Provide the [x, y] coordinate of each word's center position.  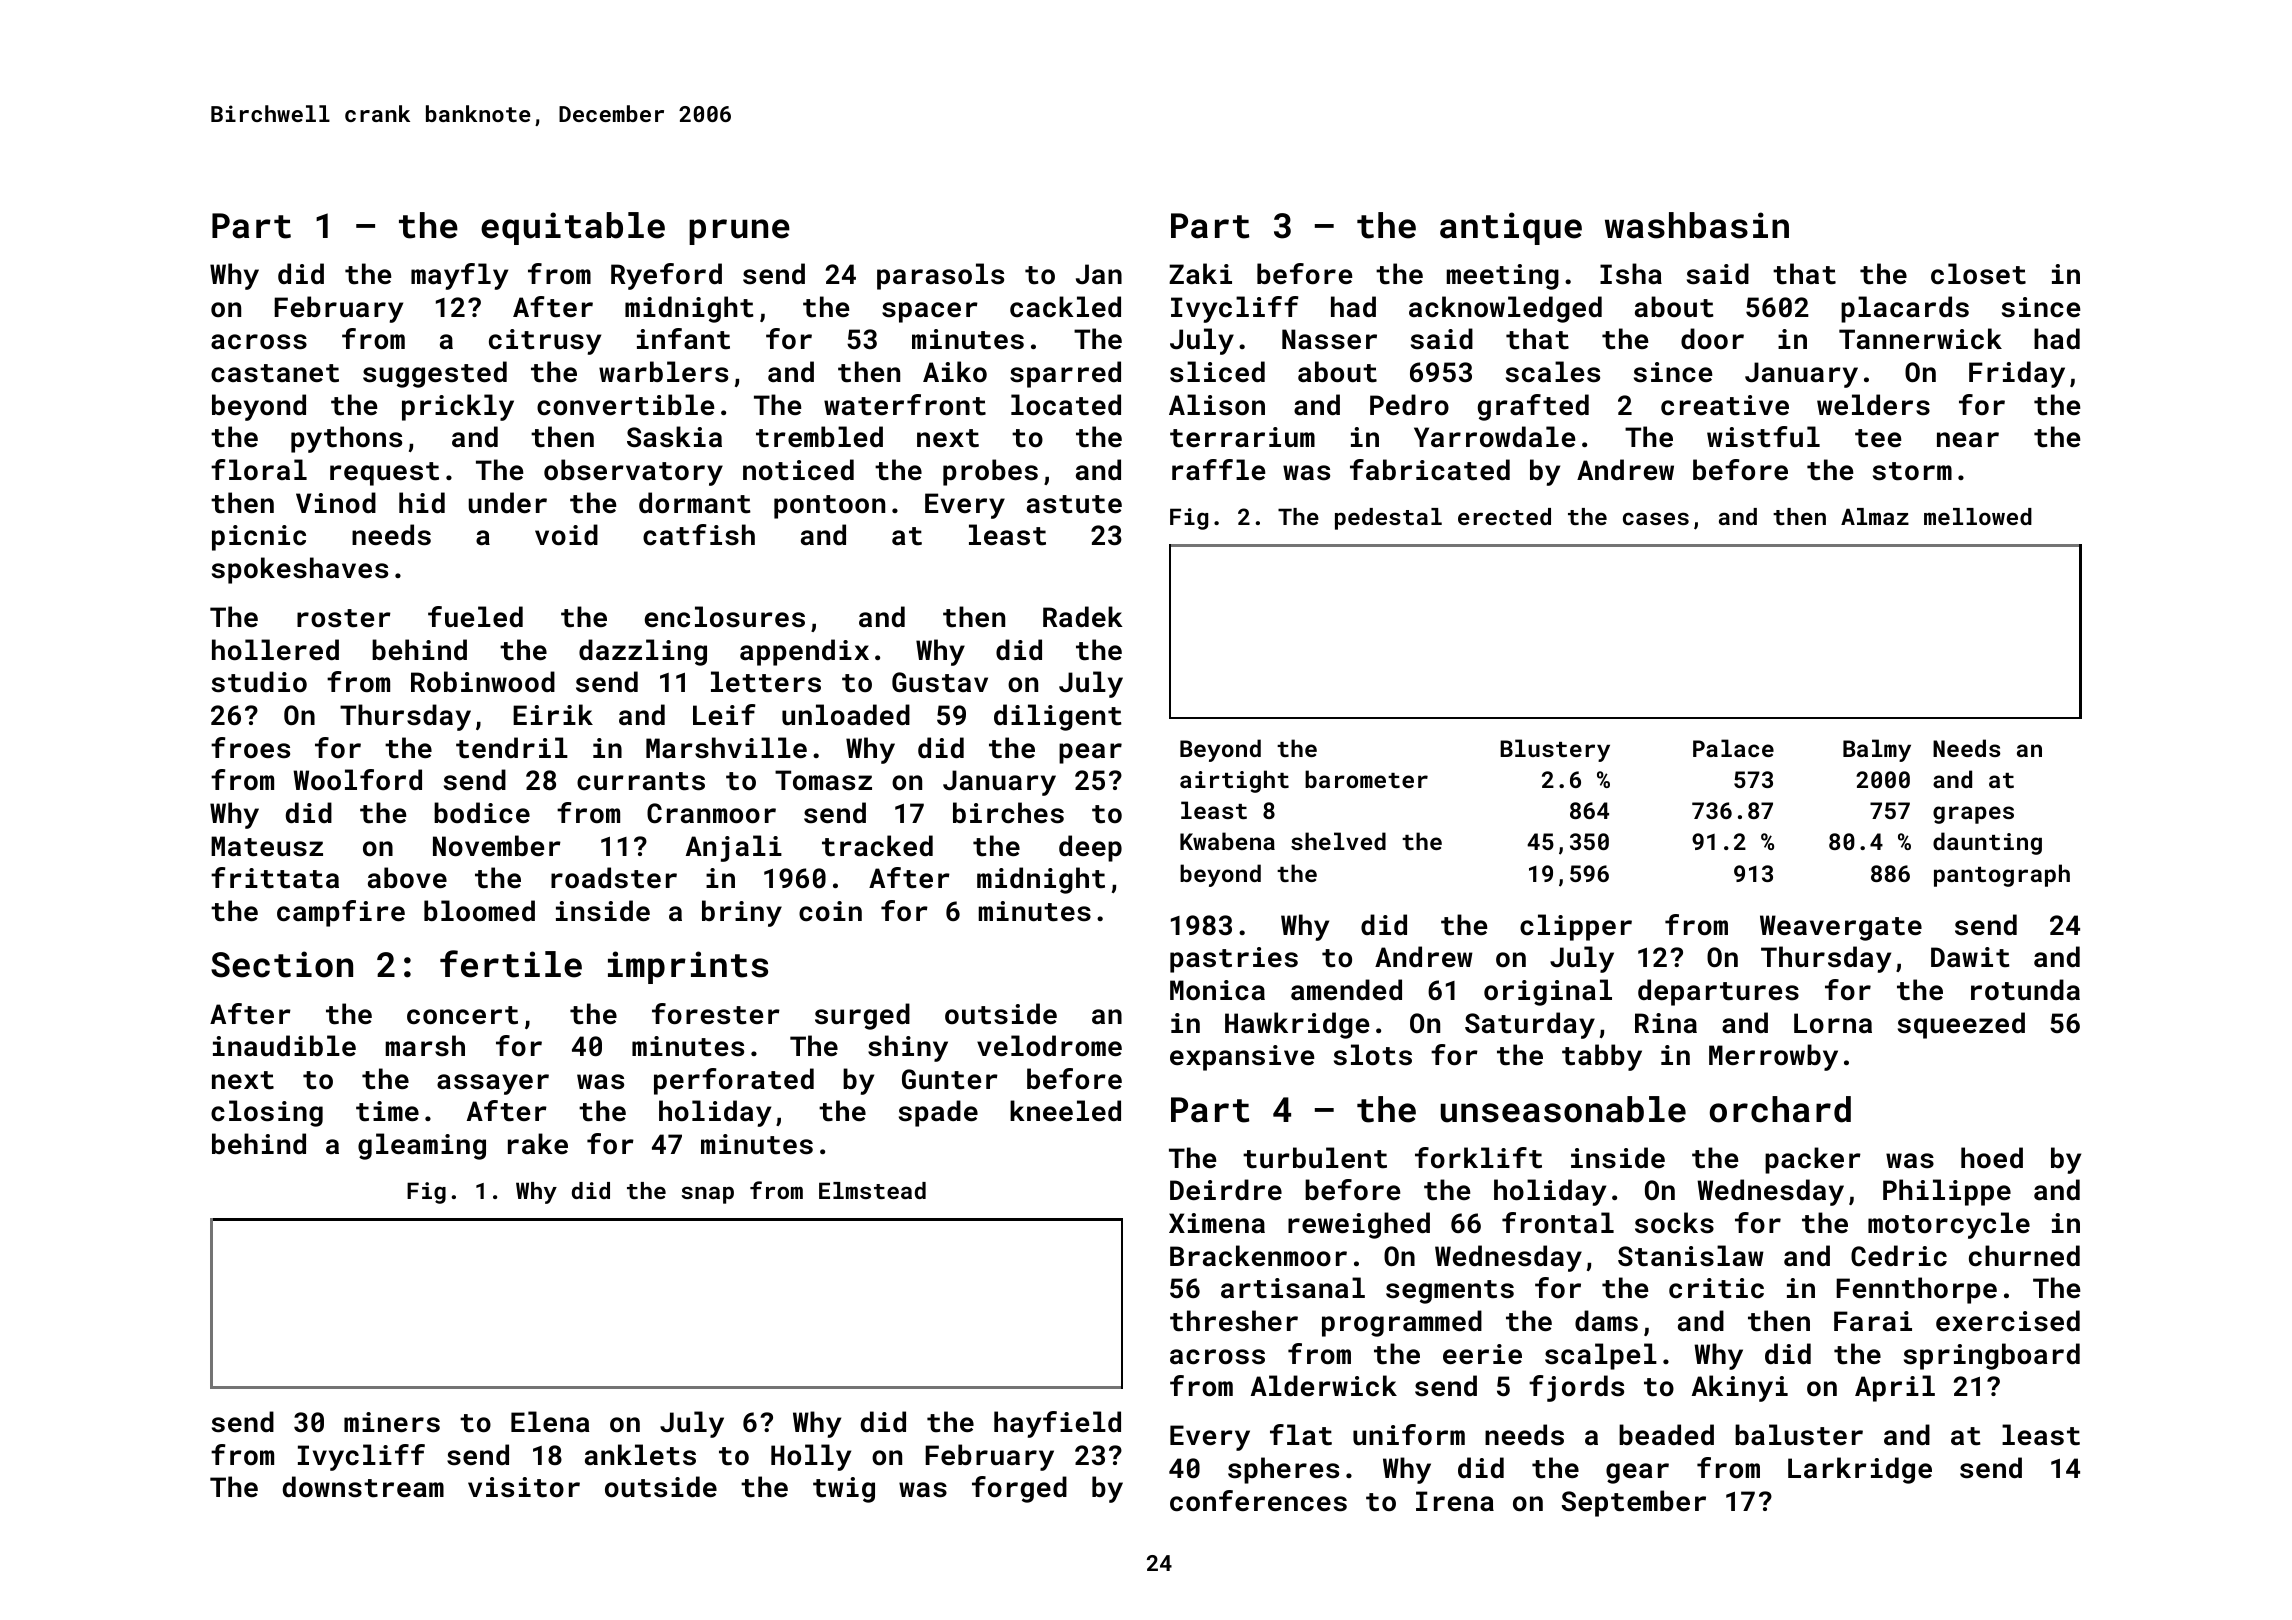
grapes [1973, 815]
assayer [493, 1084]
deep [1090, 848]
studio [259, 682]
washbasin [1697, 225]
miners [392, 1422]
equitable [573, 228]
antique [1511, 228]
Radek [1083, 616]
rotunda [2025, 990]
